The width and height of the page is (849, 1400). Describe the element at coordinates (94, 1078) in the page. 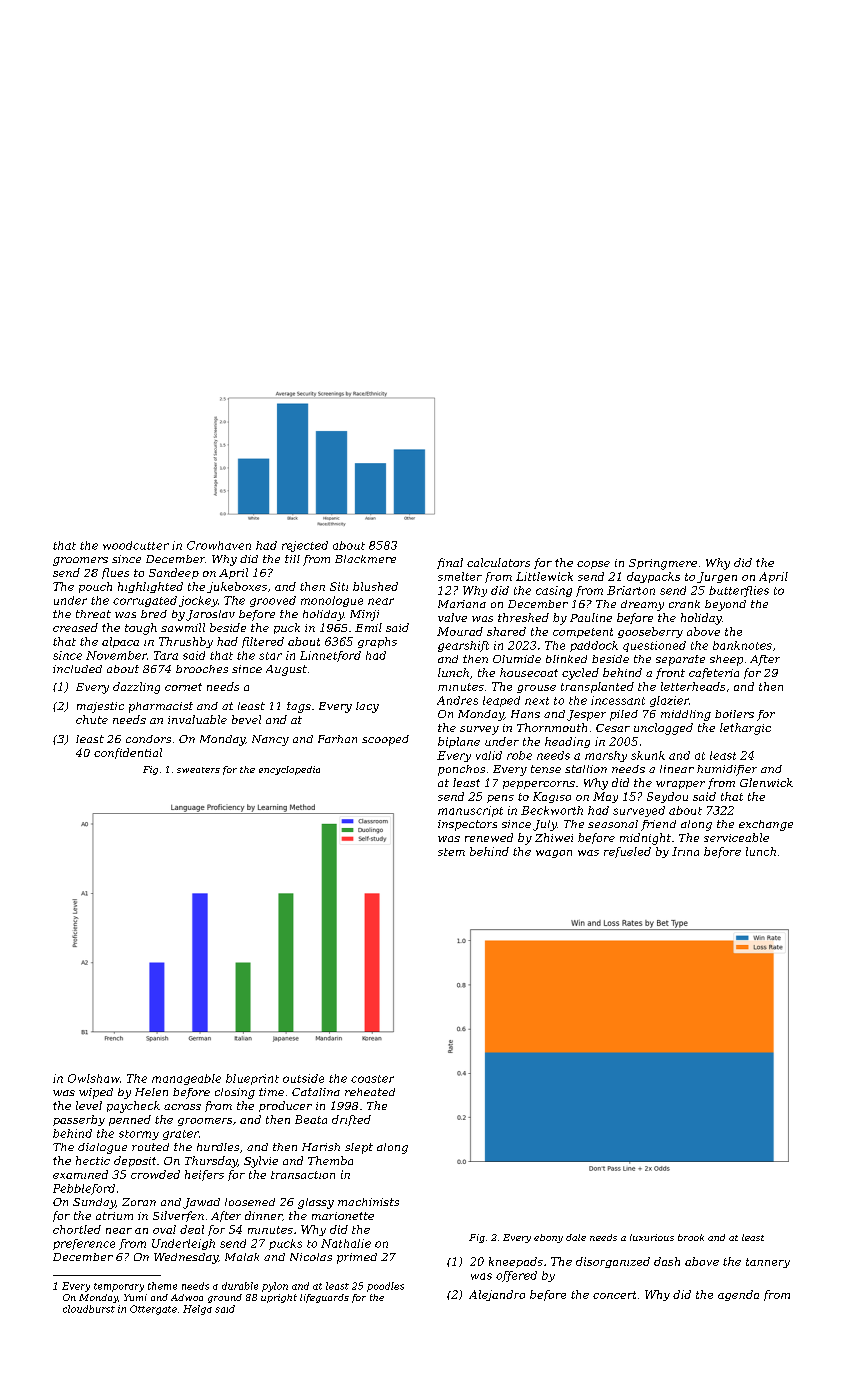

I see `Owlshaw` at that location.
